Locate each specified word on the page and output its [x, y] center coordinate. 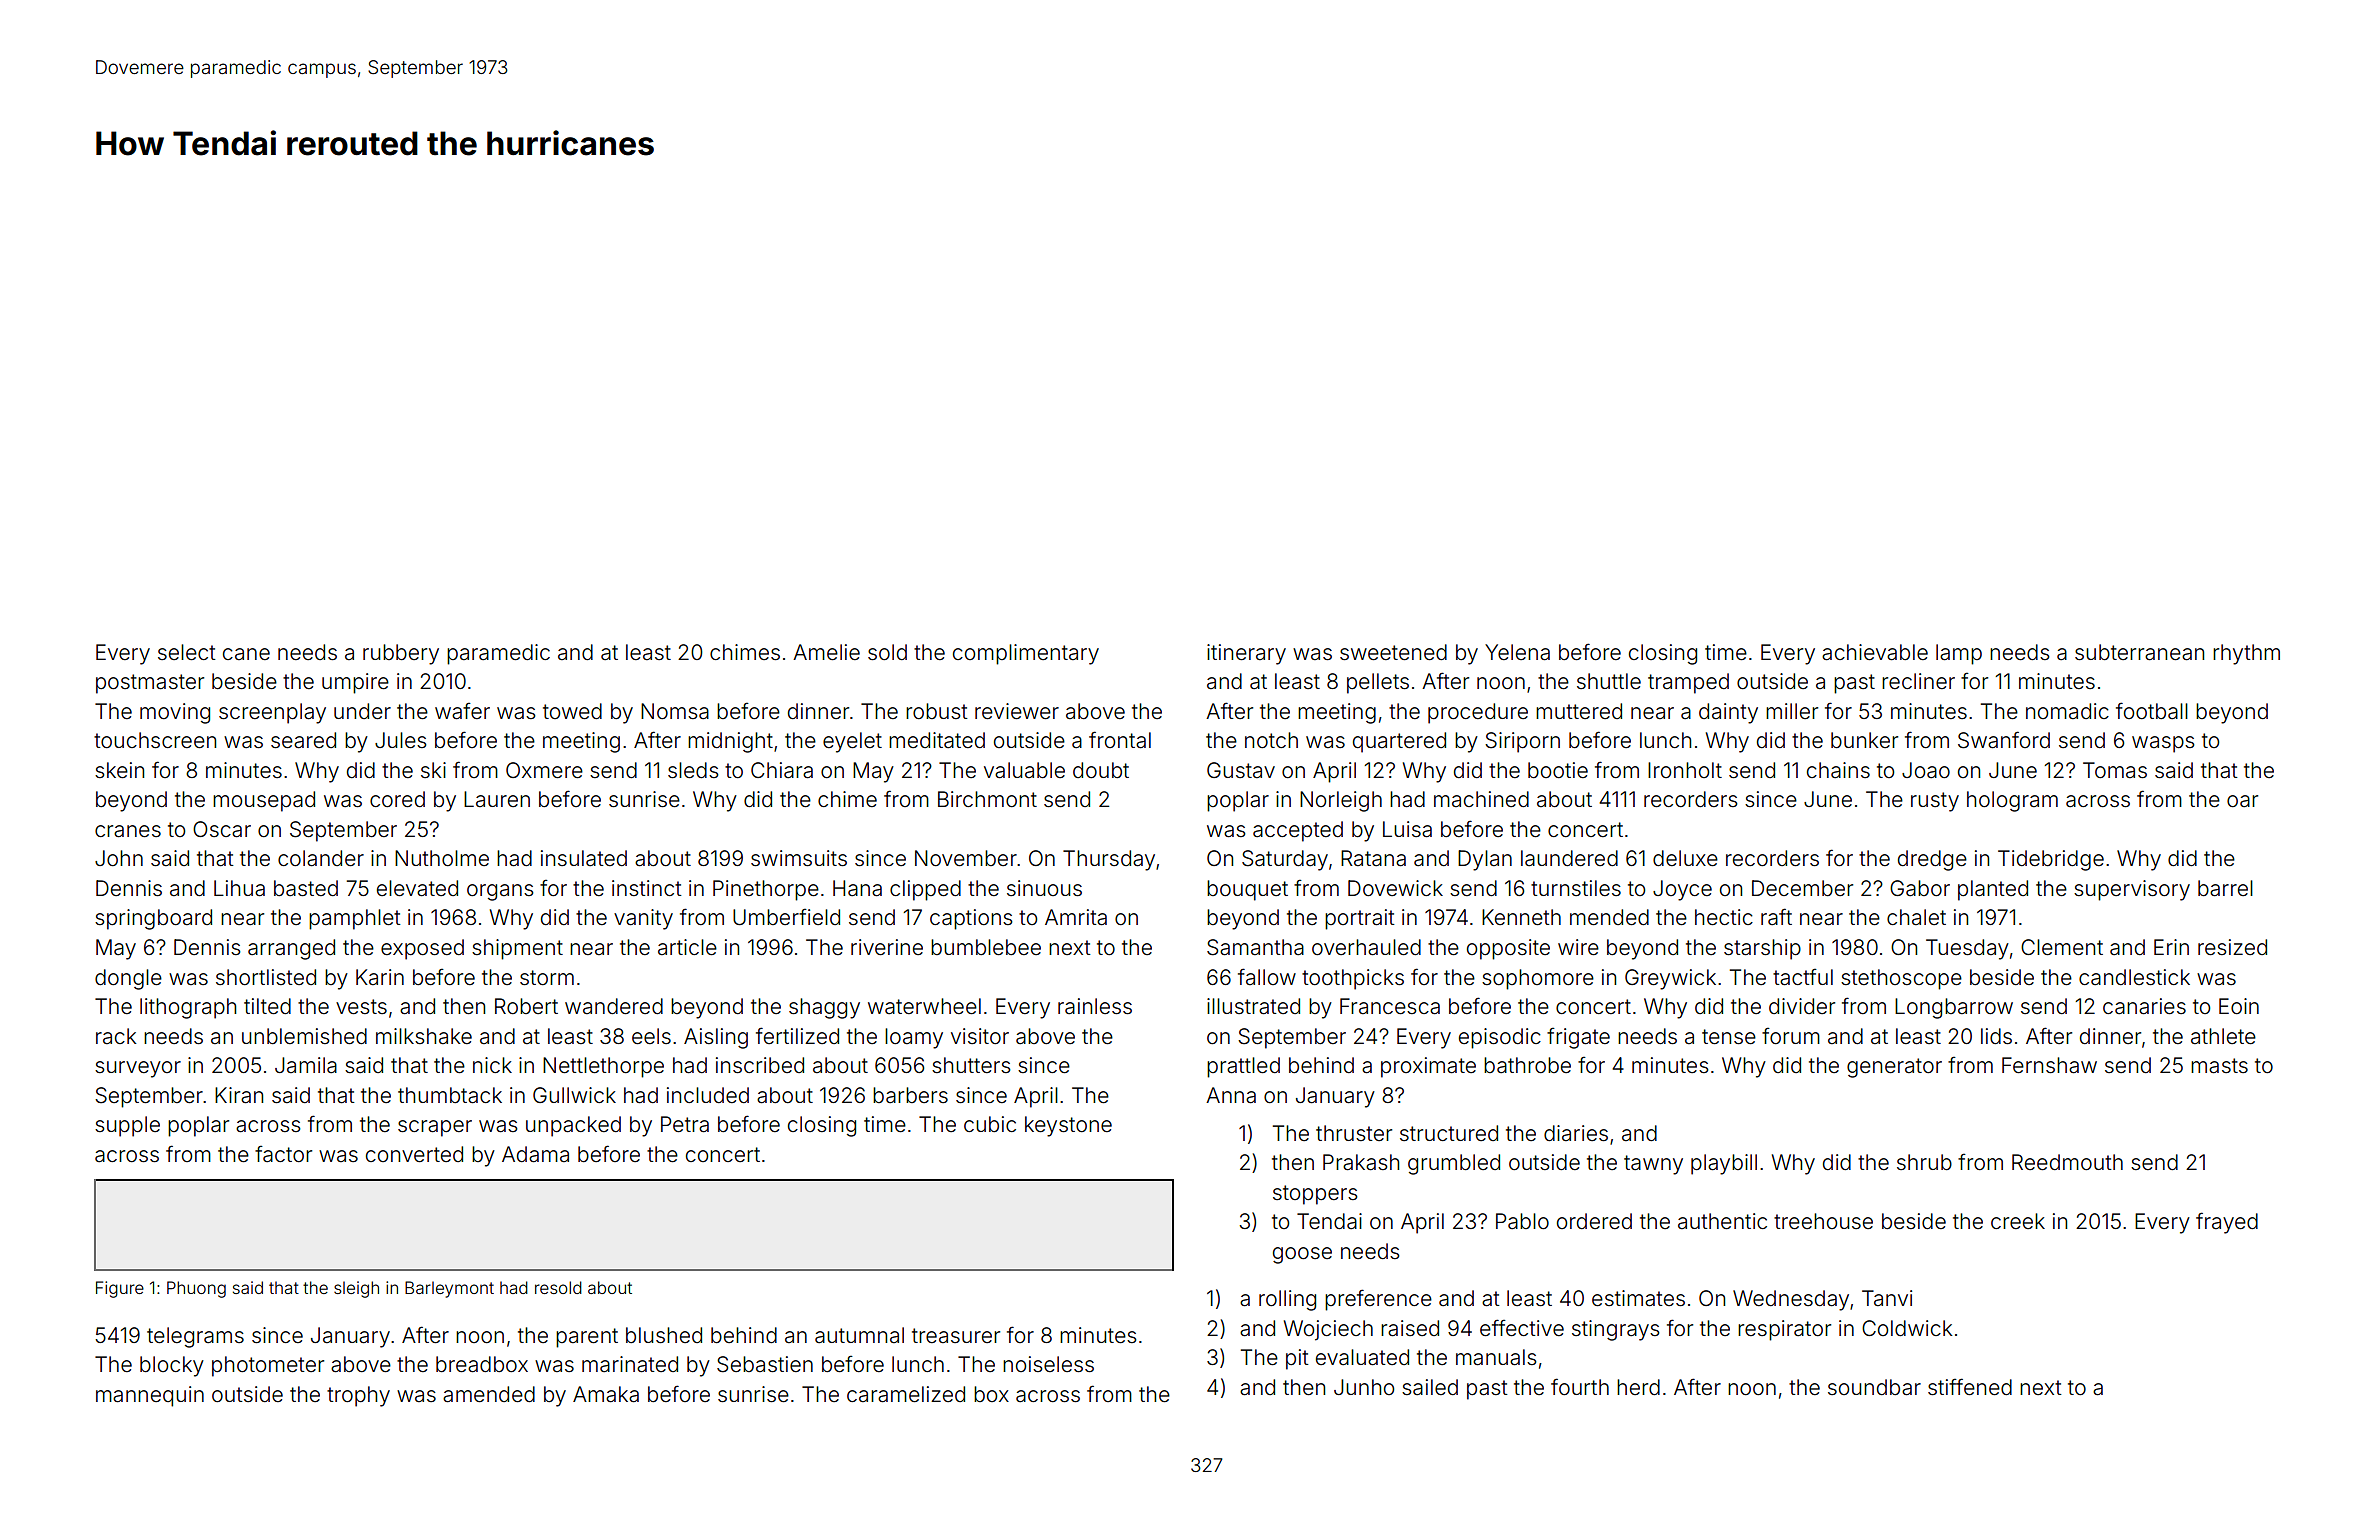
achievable [1875, 652]
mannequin [150, 1396]
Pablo [1522, 1221]
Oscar [222, 829]
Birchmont [987, 799]
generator [1894, 1068]
